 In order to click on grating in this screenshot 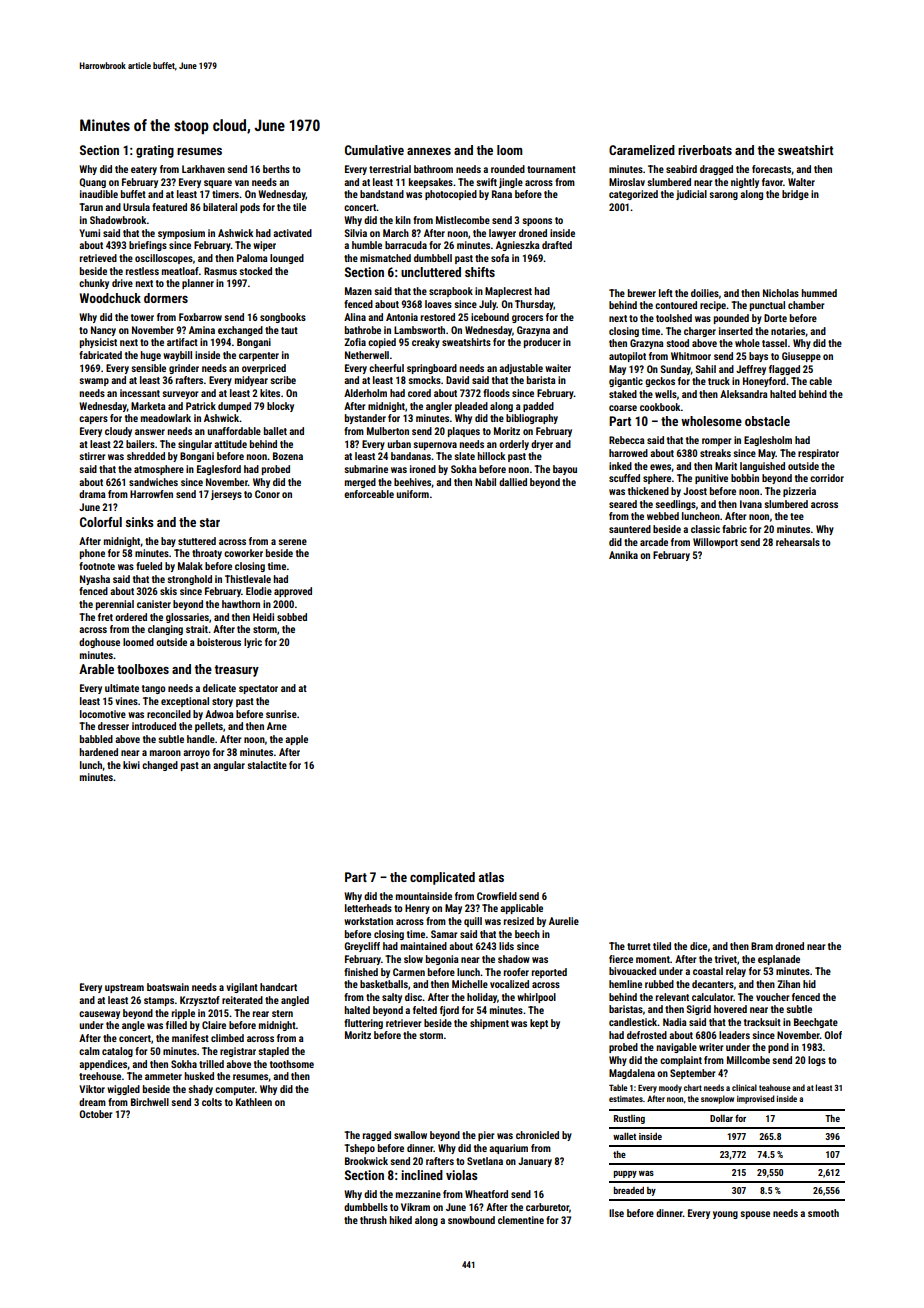, I will do `click(155, 151)`.
